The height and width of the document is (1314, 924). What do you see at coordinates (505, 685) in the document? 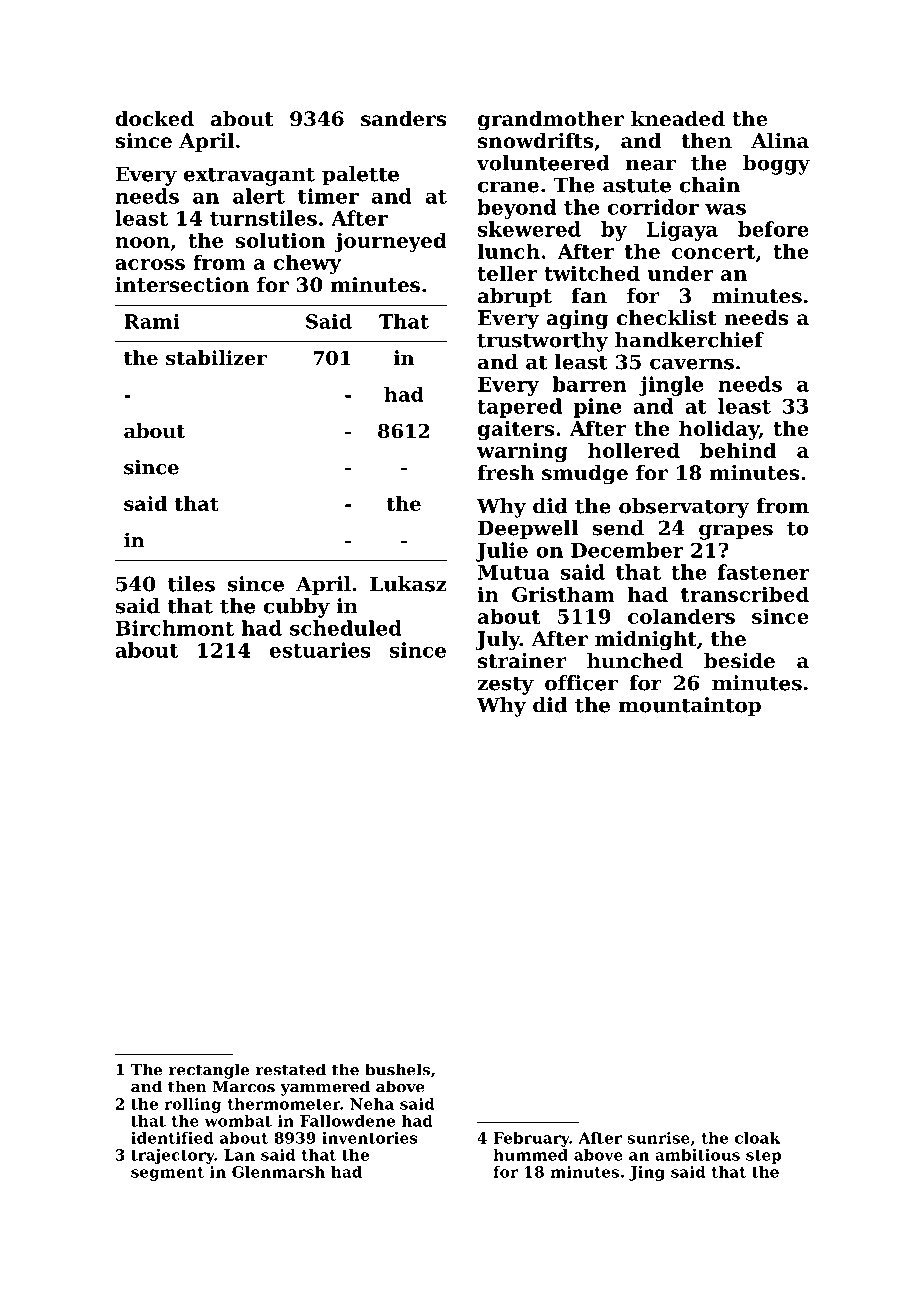
I see `zesty` at bounding box center [505, 685].
